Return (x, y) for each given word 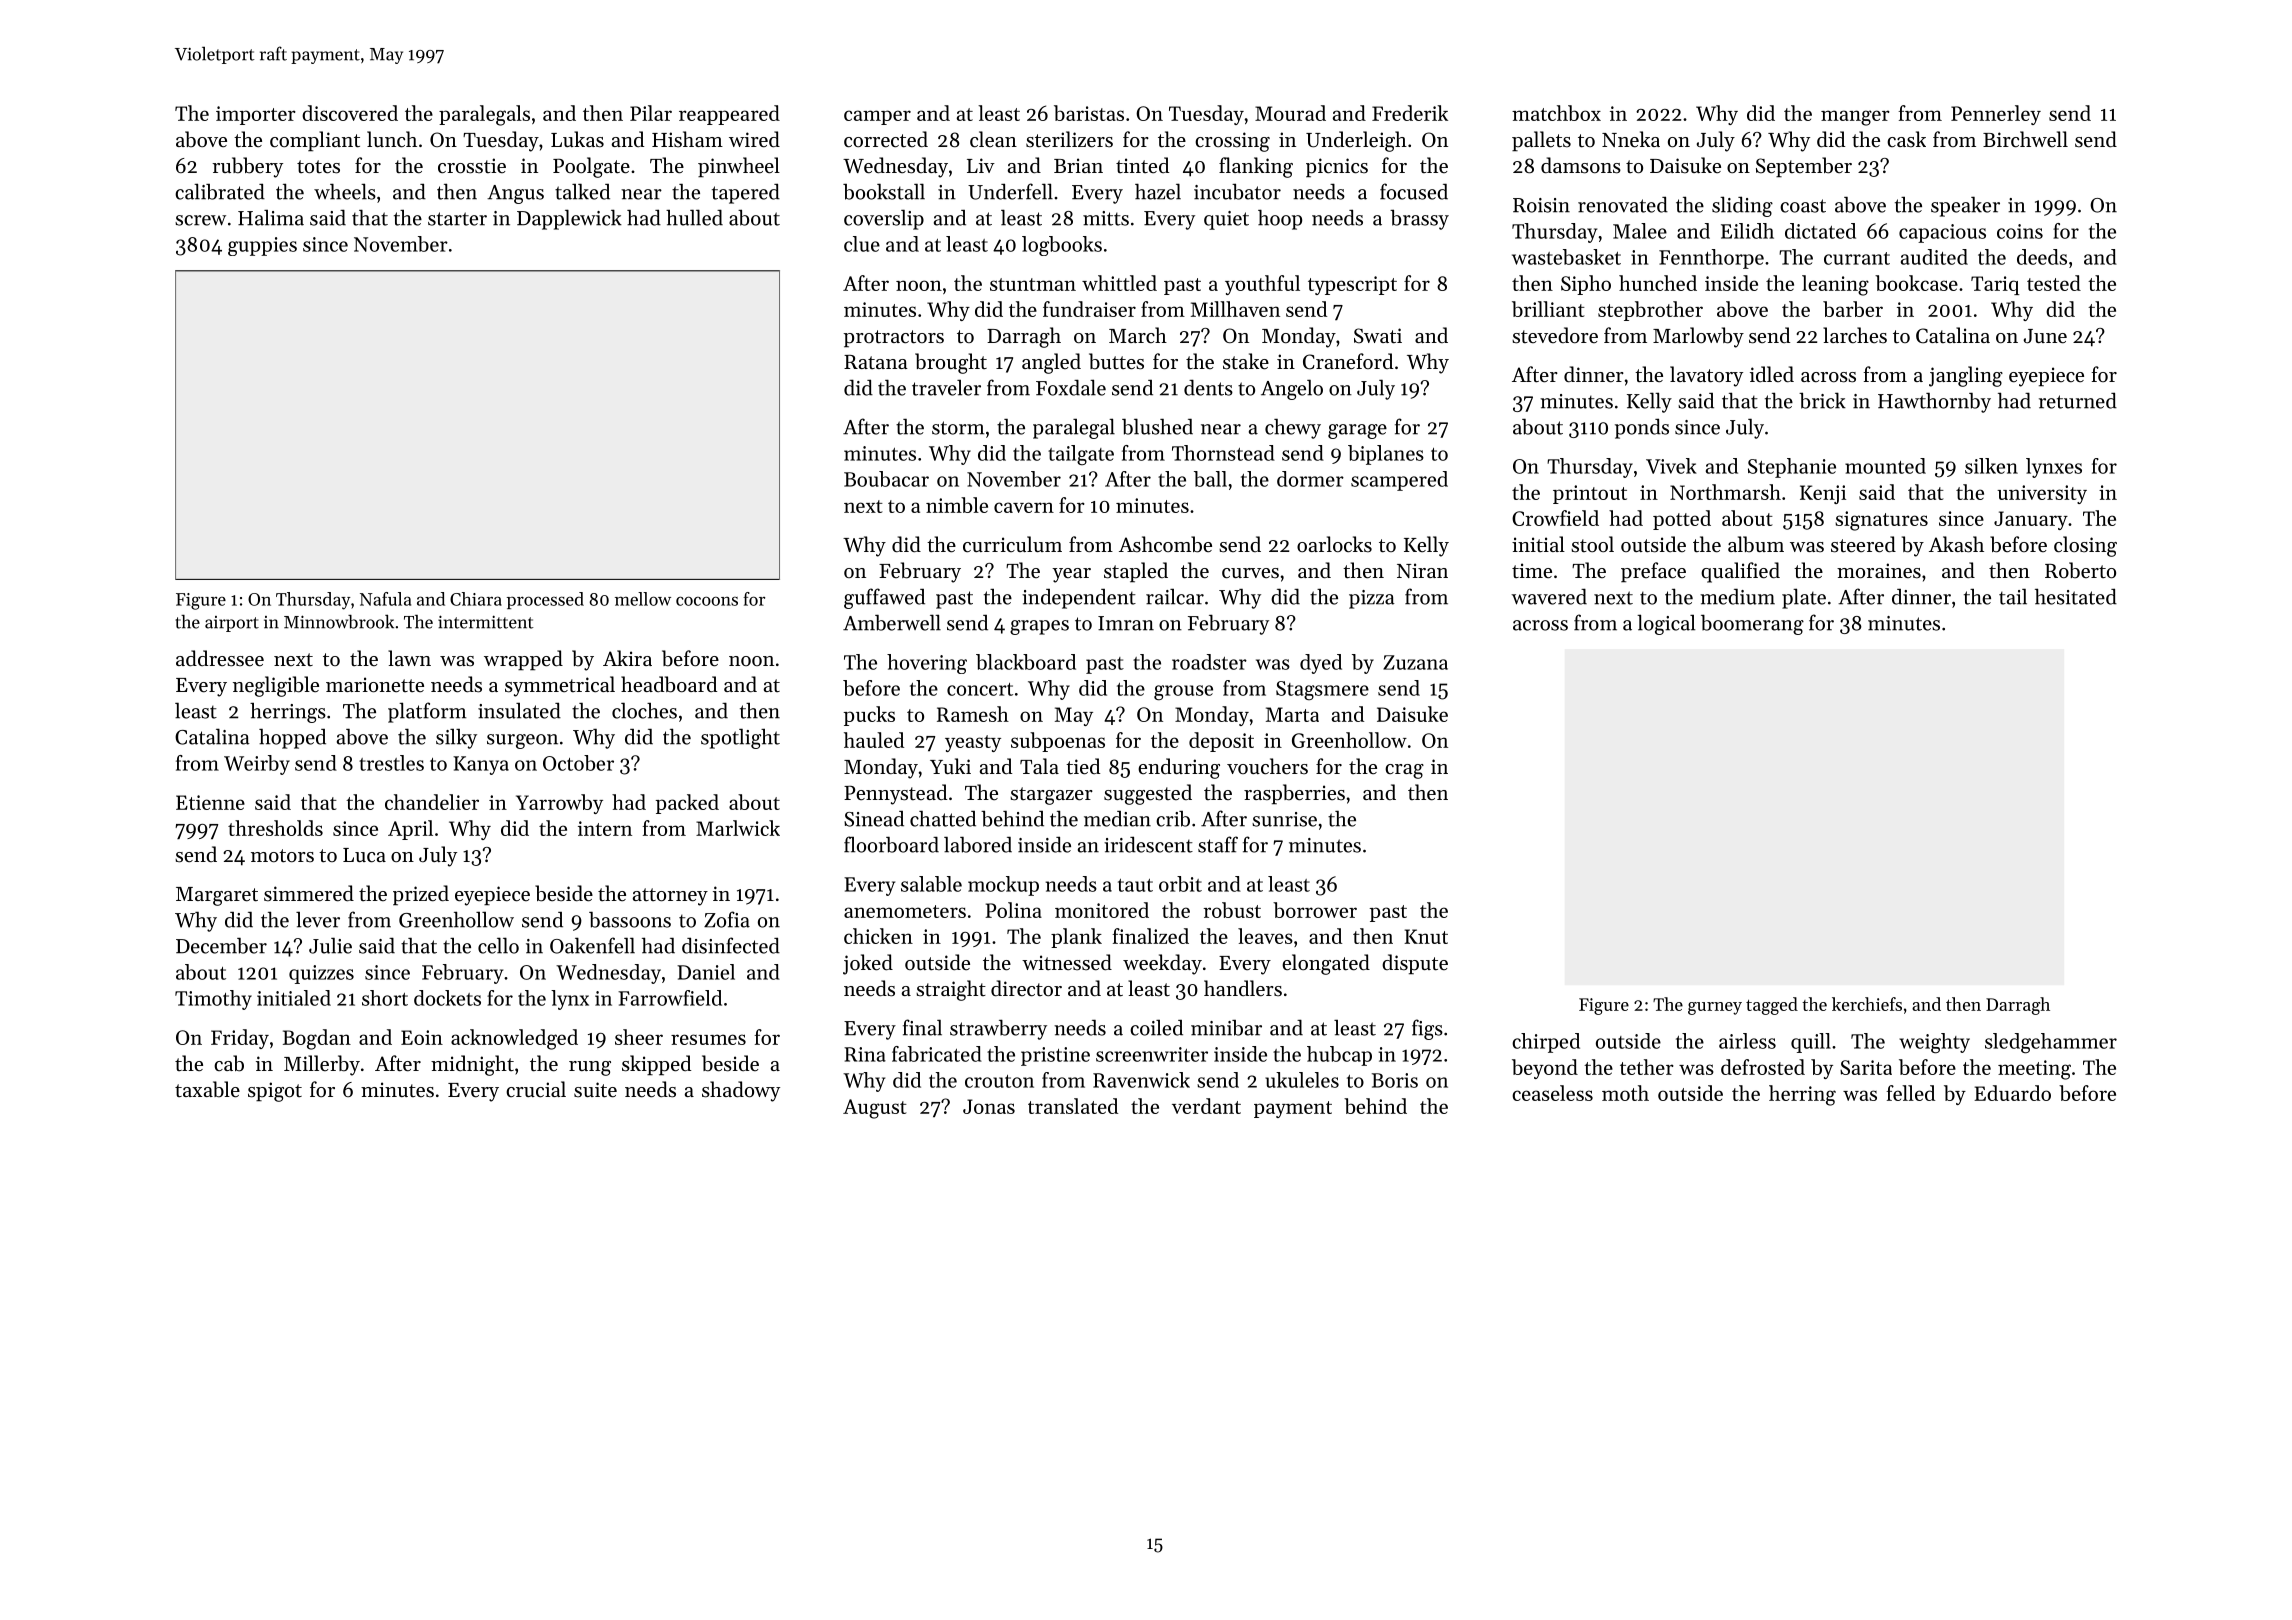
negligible (276, 686)
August (875, 1109)
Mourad (1290, 113)
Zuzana (1415, 662)
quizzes (321, 974)
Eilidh (1747, 231)
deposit (1221, 742)
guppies (262, 246)
